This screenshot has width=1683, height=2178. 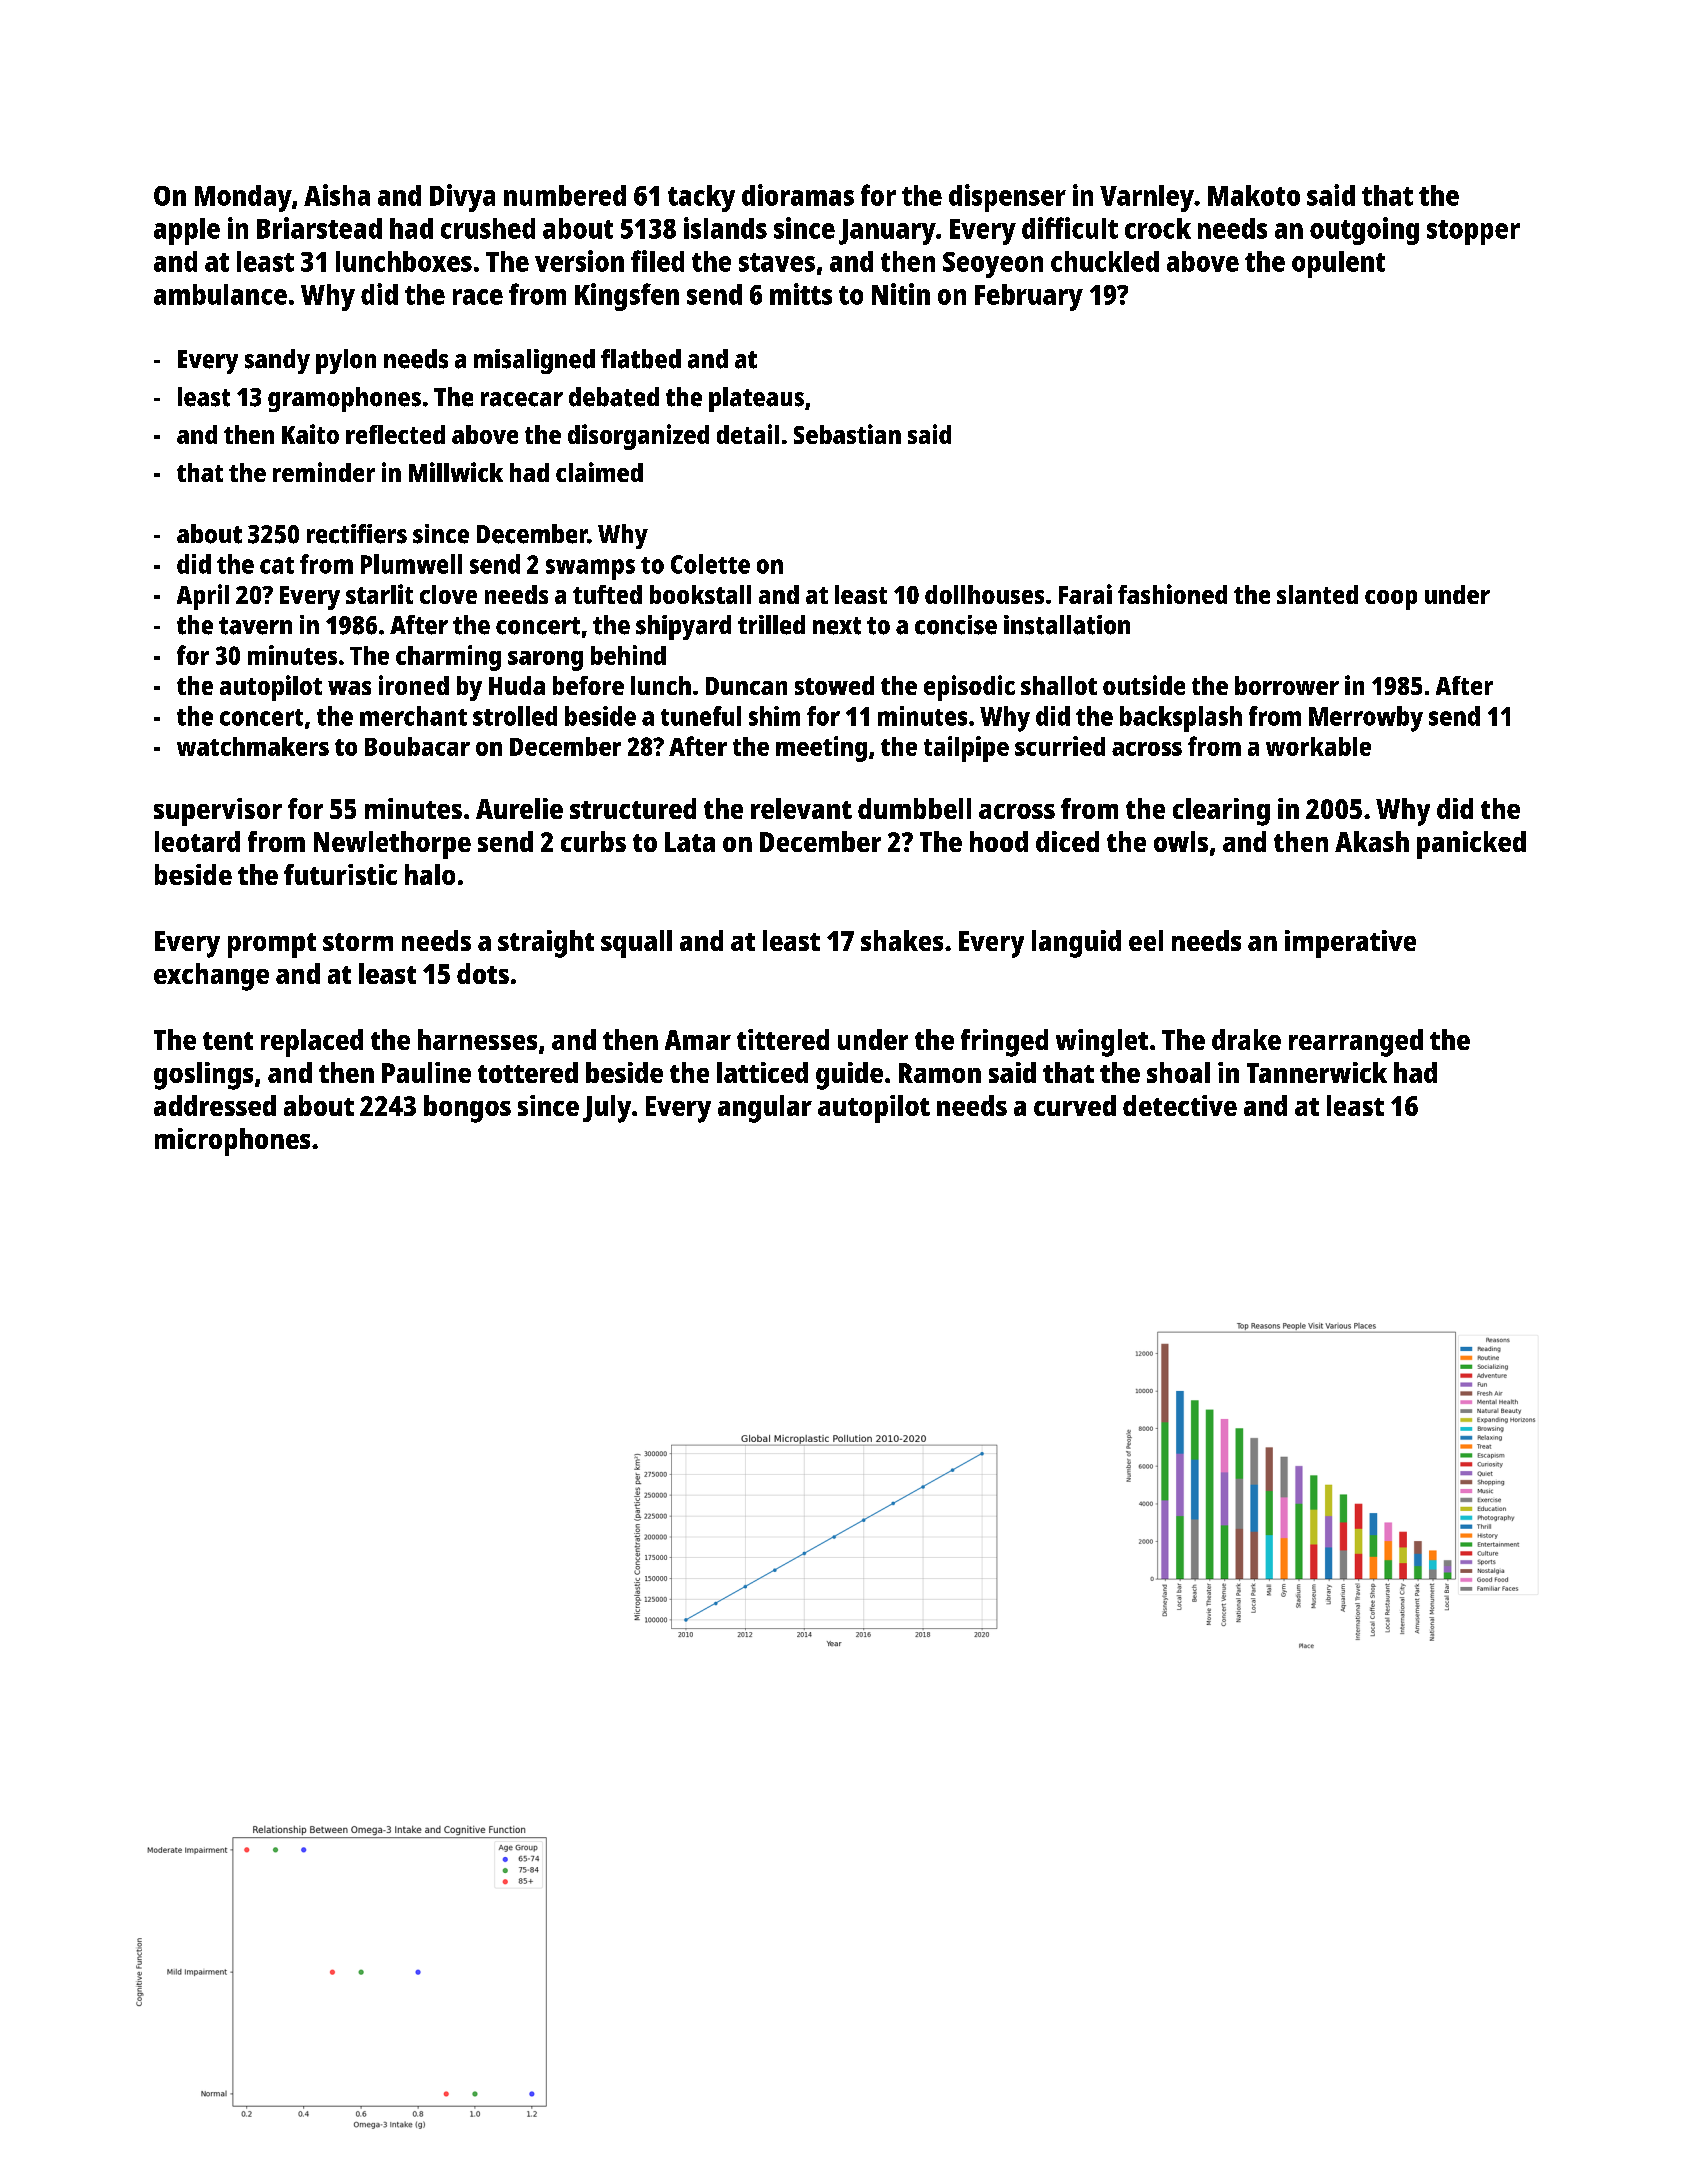 What do you see at coordinates (1318, 746) in the screenshot?
I see `workable` at bounding box center [1318, 746].
